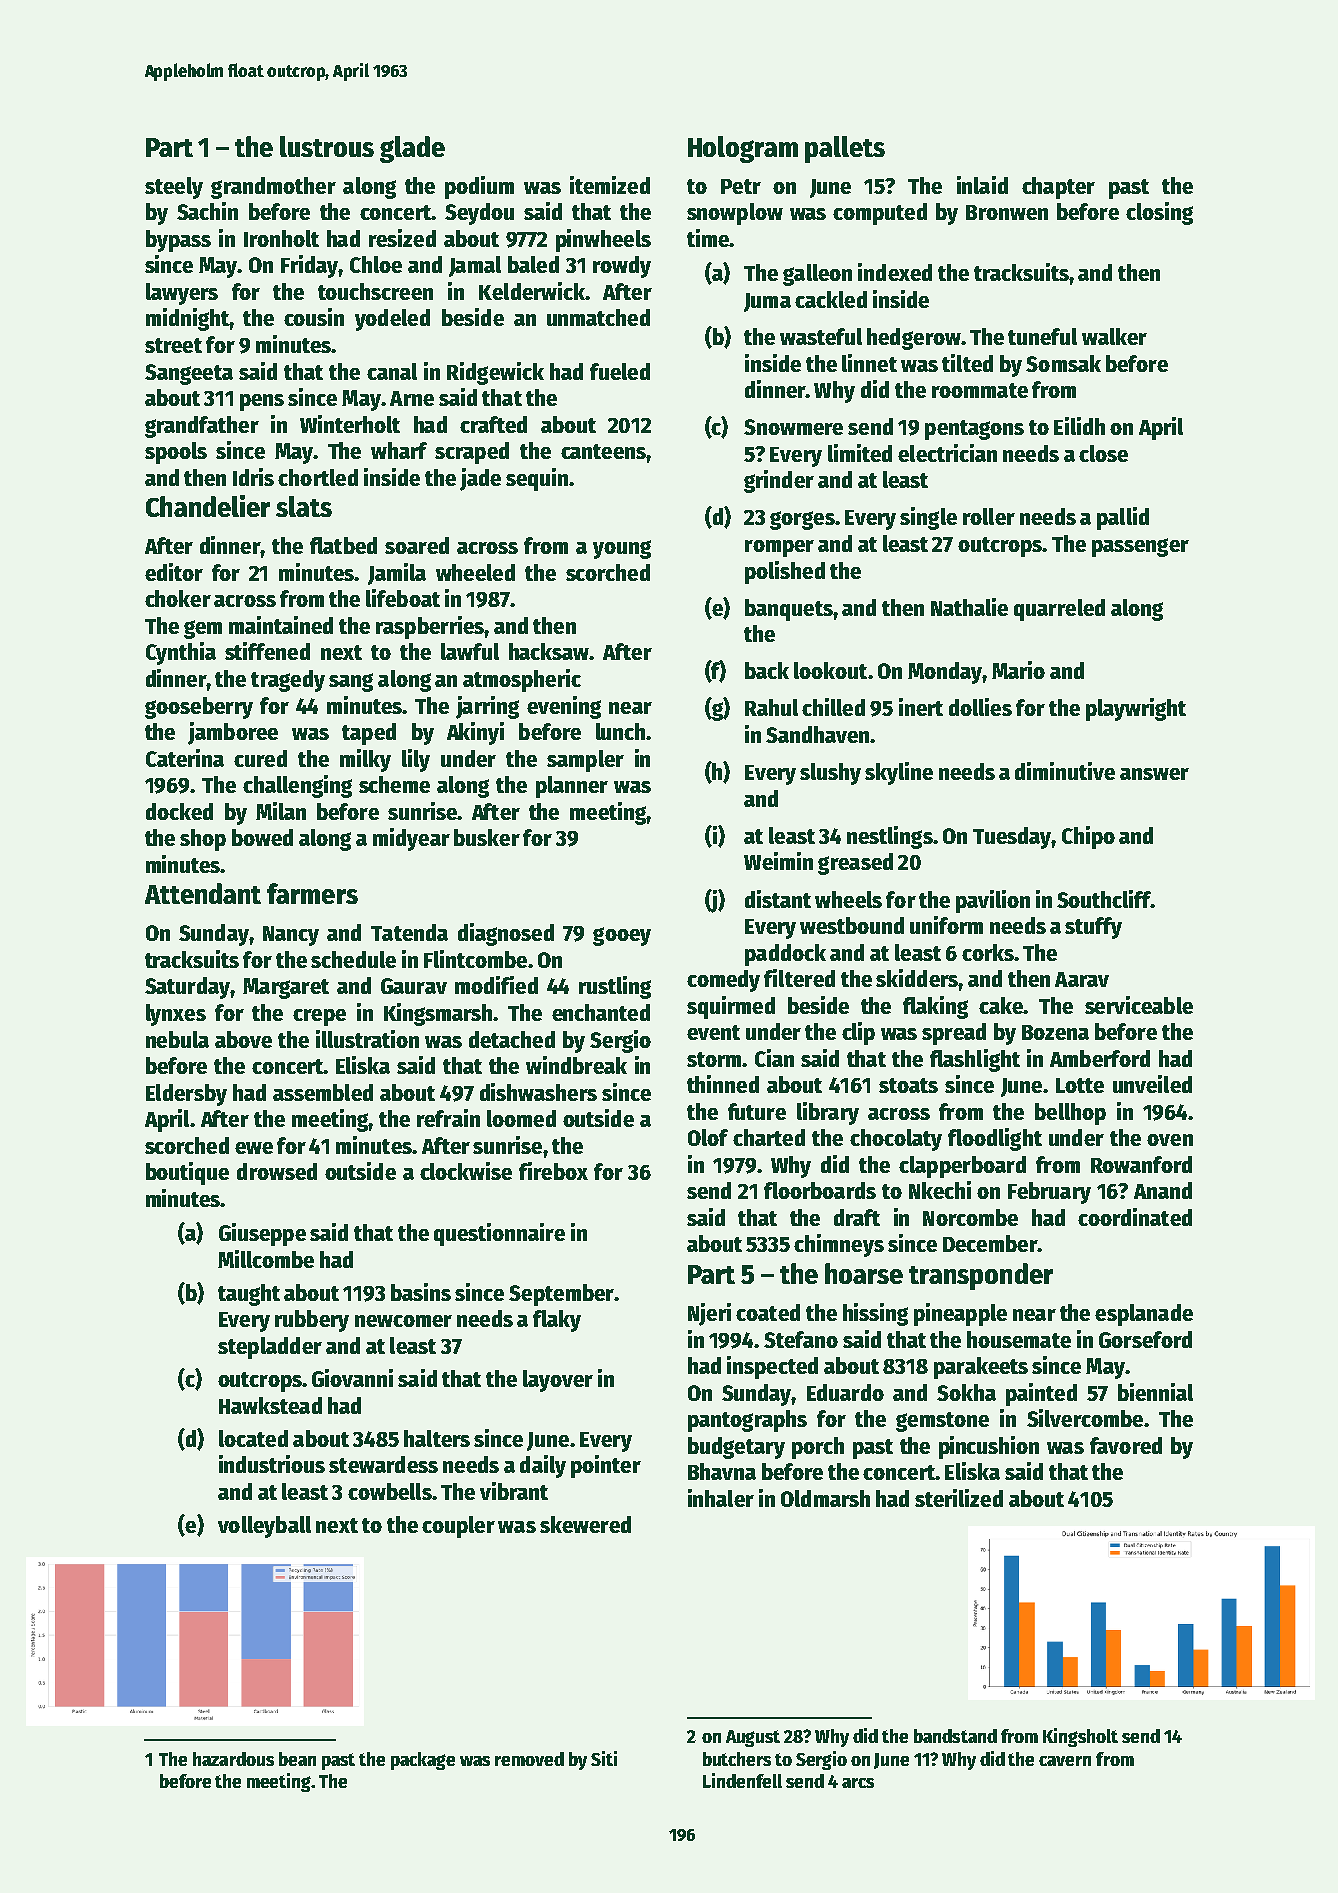  I want to click on drowsed, so click(277, 1171).
